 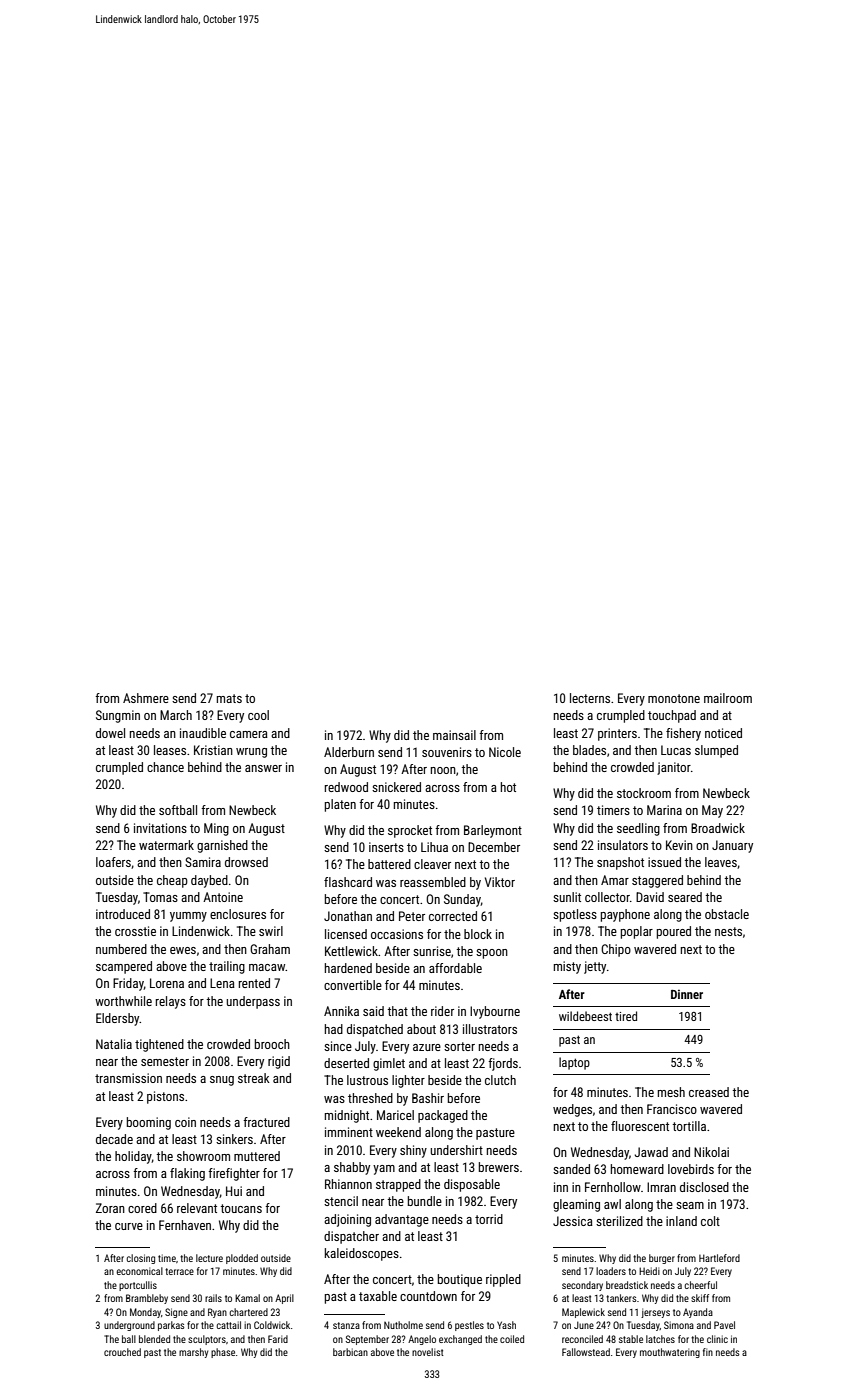 What do you see at coordinates (489, 1219) in the screenshot?
I see `torrid` at bounding box center [489, 1219].
